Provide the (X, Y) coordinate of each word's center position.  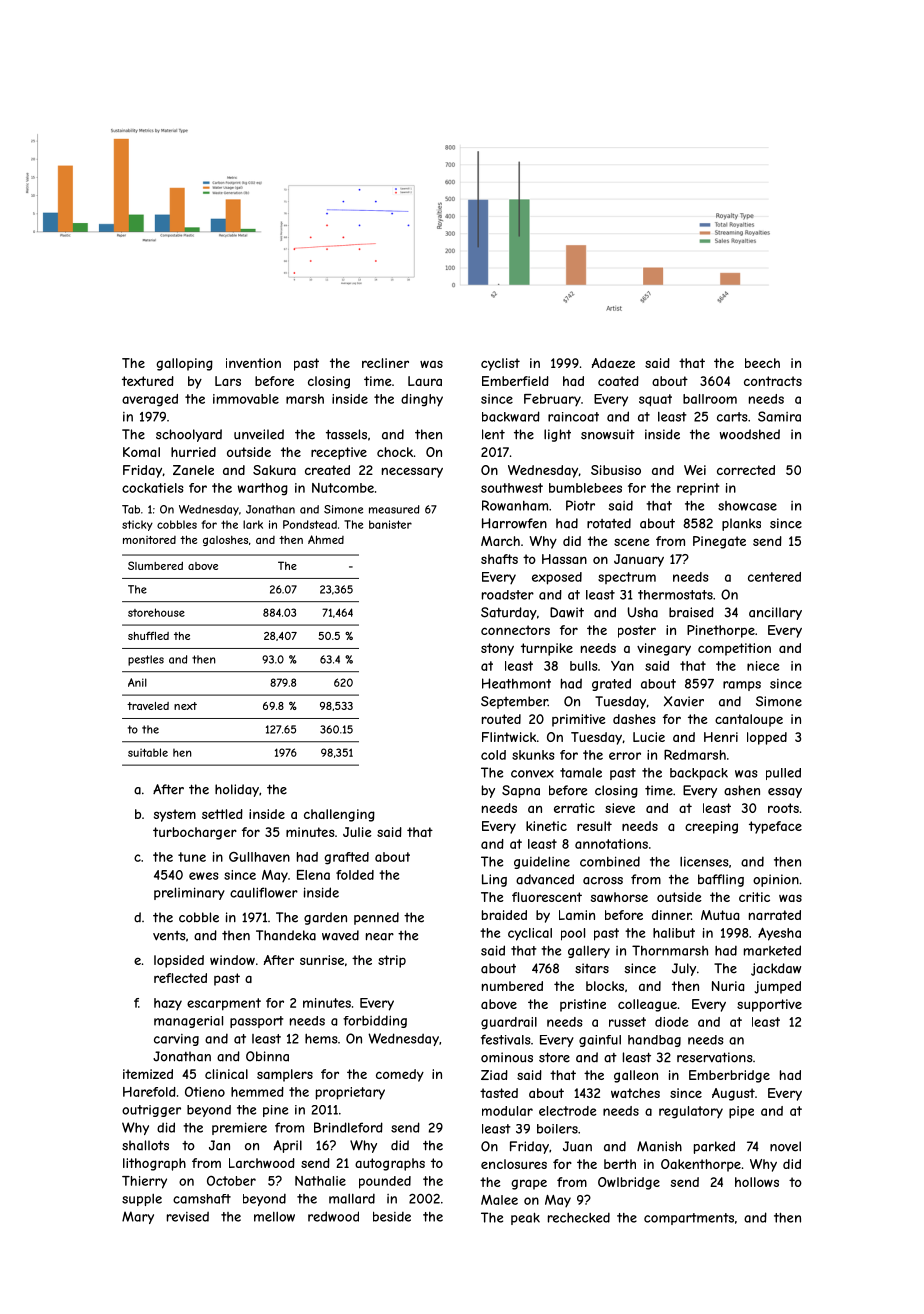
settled (222, 814)
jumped (777, 987)
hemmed (257, 1092)
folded (355, 875)
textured (148, 381)
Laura (425, 381)
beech (762, 363)
